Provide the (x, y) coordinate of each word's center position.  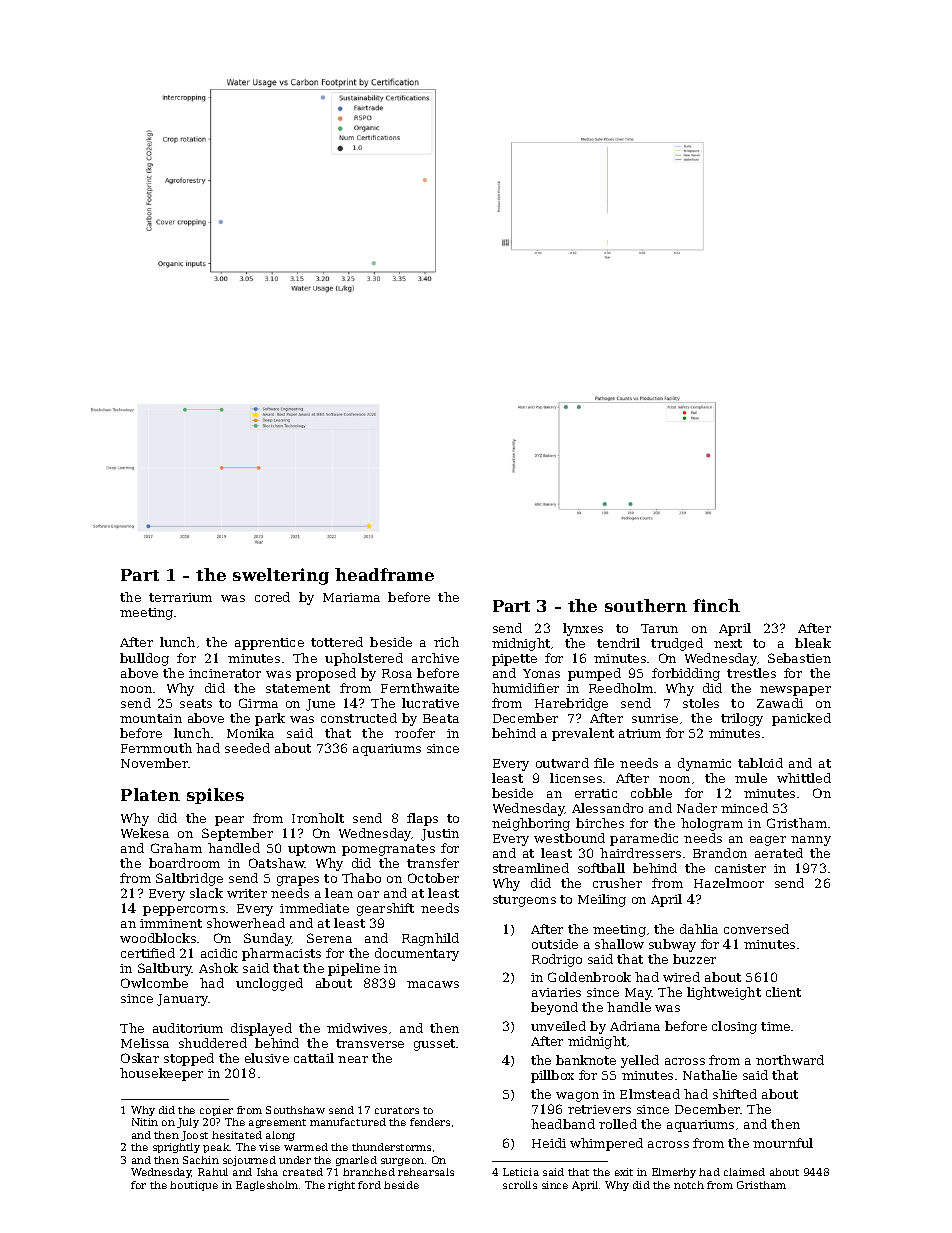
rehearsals (426, 1172)
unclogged (269, 984)
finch (716, 605)
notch (689, 1185)
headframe (384, 574)
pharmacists (281, 954)
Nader (697, 808)
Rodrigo (557, 960)
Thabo (361, 878)
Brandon (720, 853)
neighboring (531, 824)
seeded (247, 748)
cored (272, 597)
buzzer (694, 959)
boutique (194, 1186)
